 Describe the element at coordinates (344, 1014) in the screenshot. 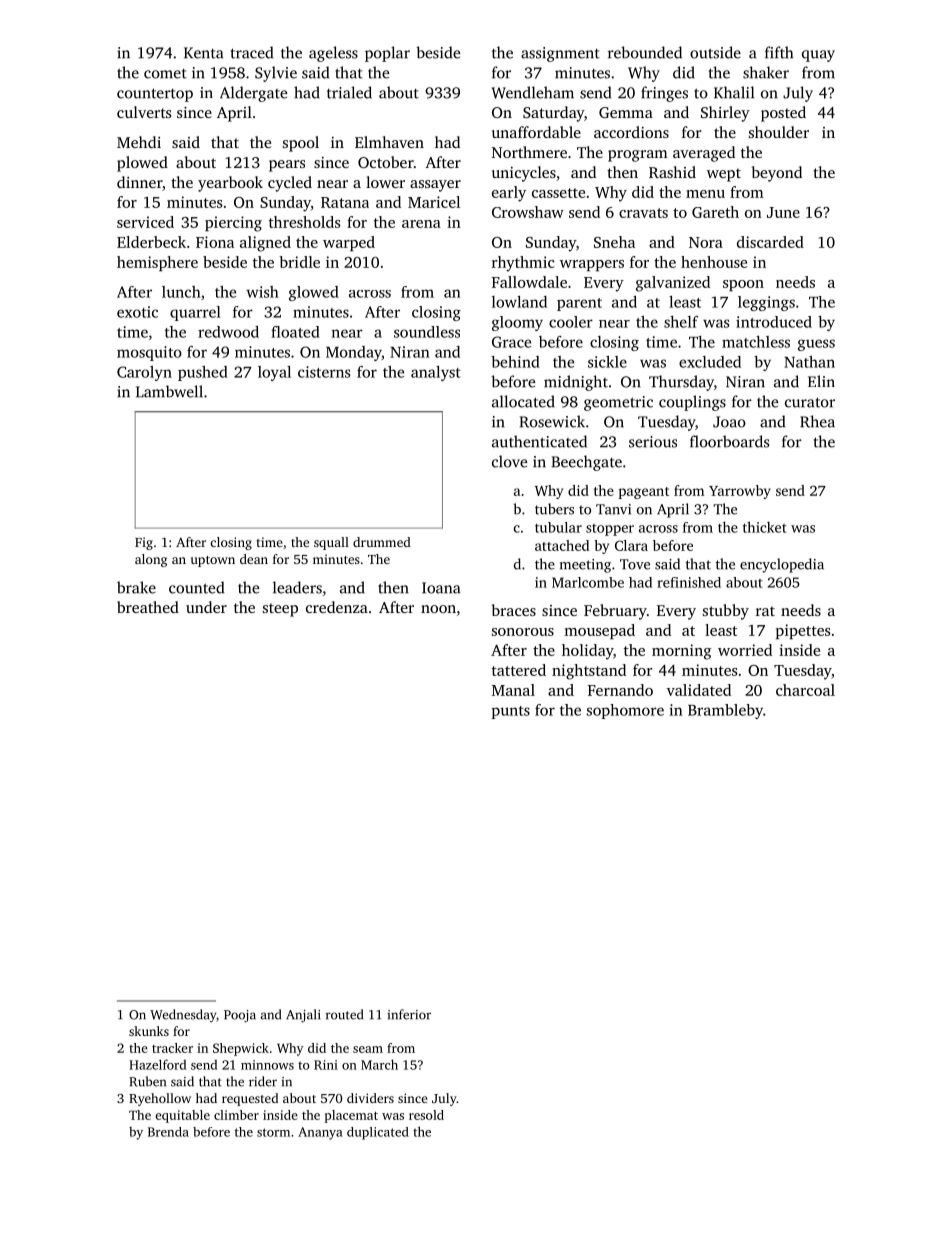

I see `routed` at that location.
